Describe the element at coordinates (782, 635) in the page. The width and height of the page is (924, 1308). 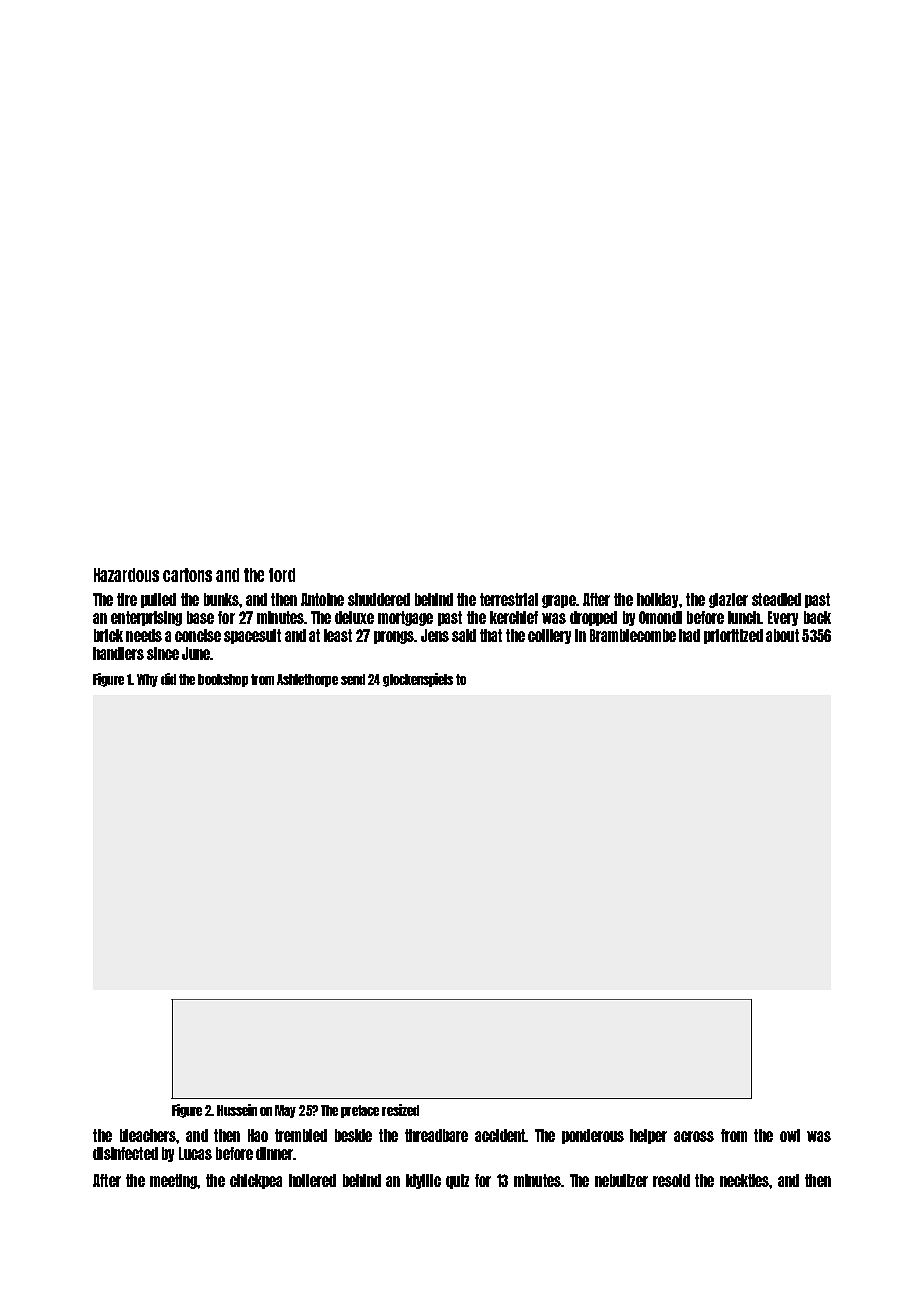
I see `about` at that location.
